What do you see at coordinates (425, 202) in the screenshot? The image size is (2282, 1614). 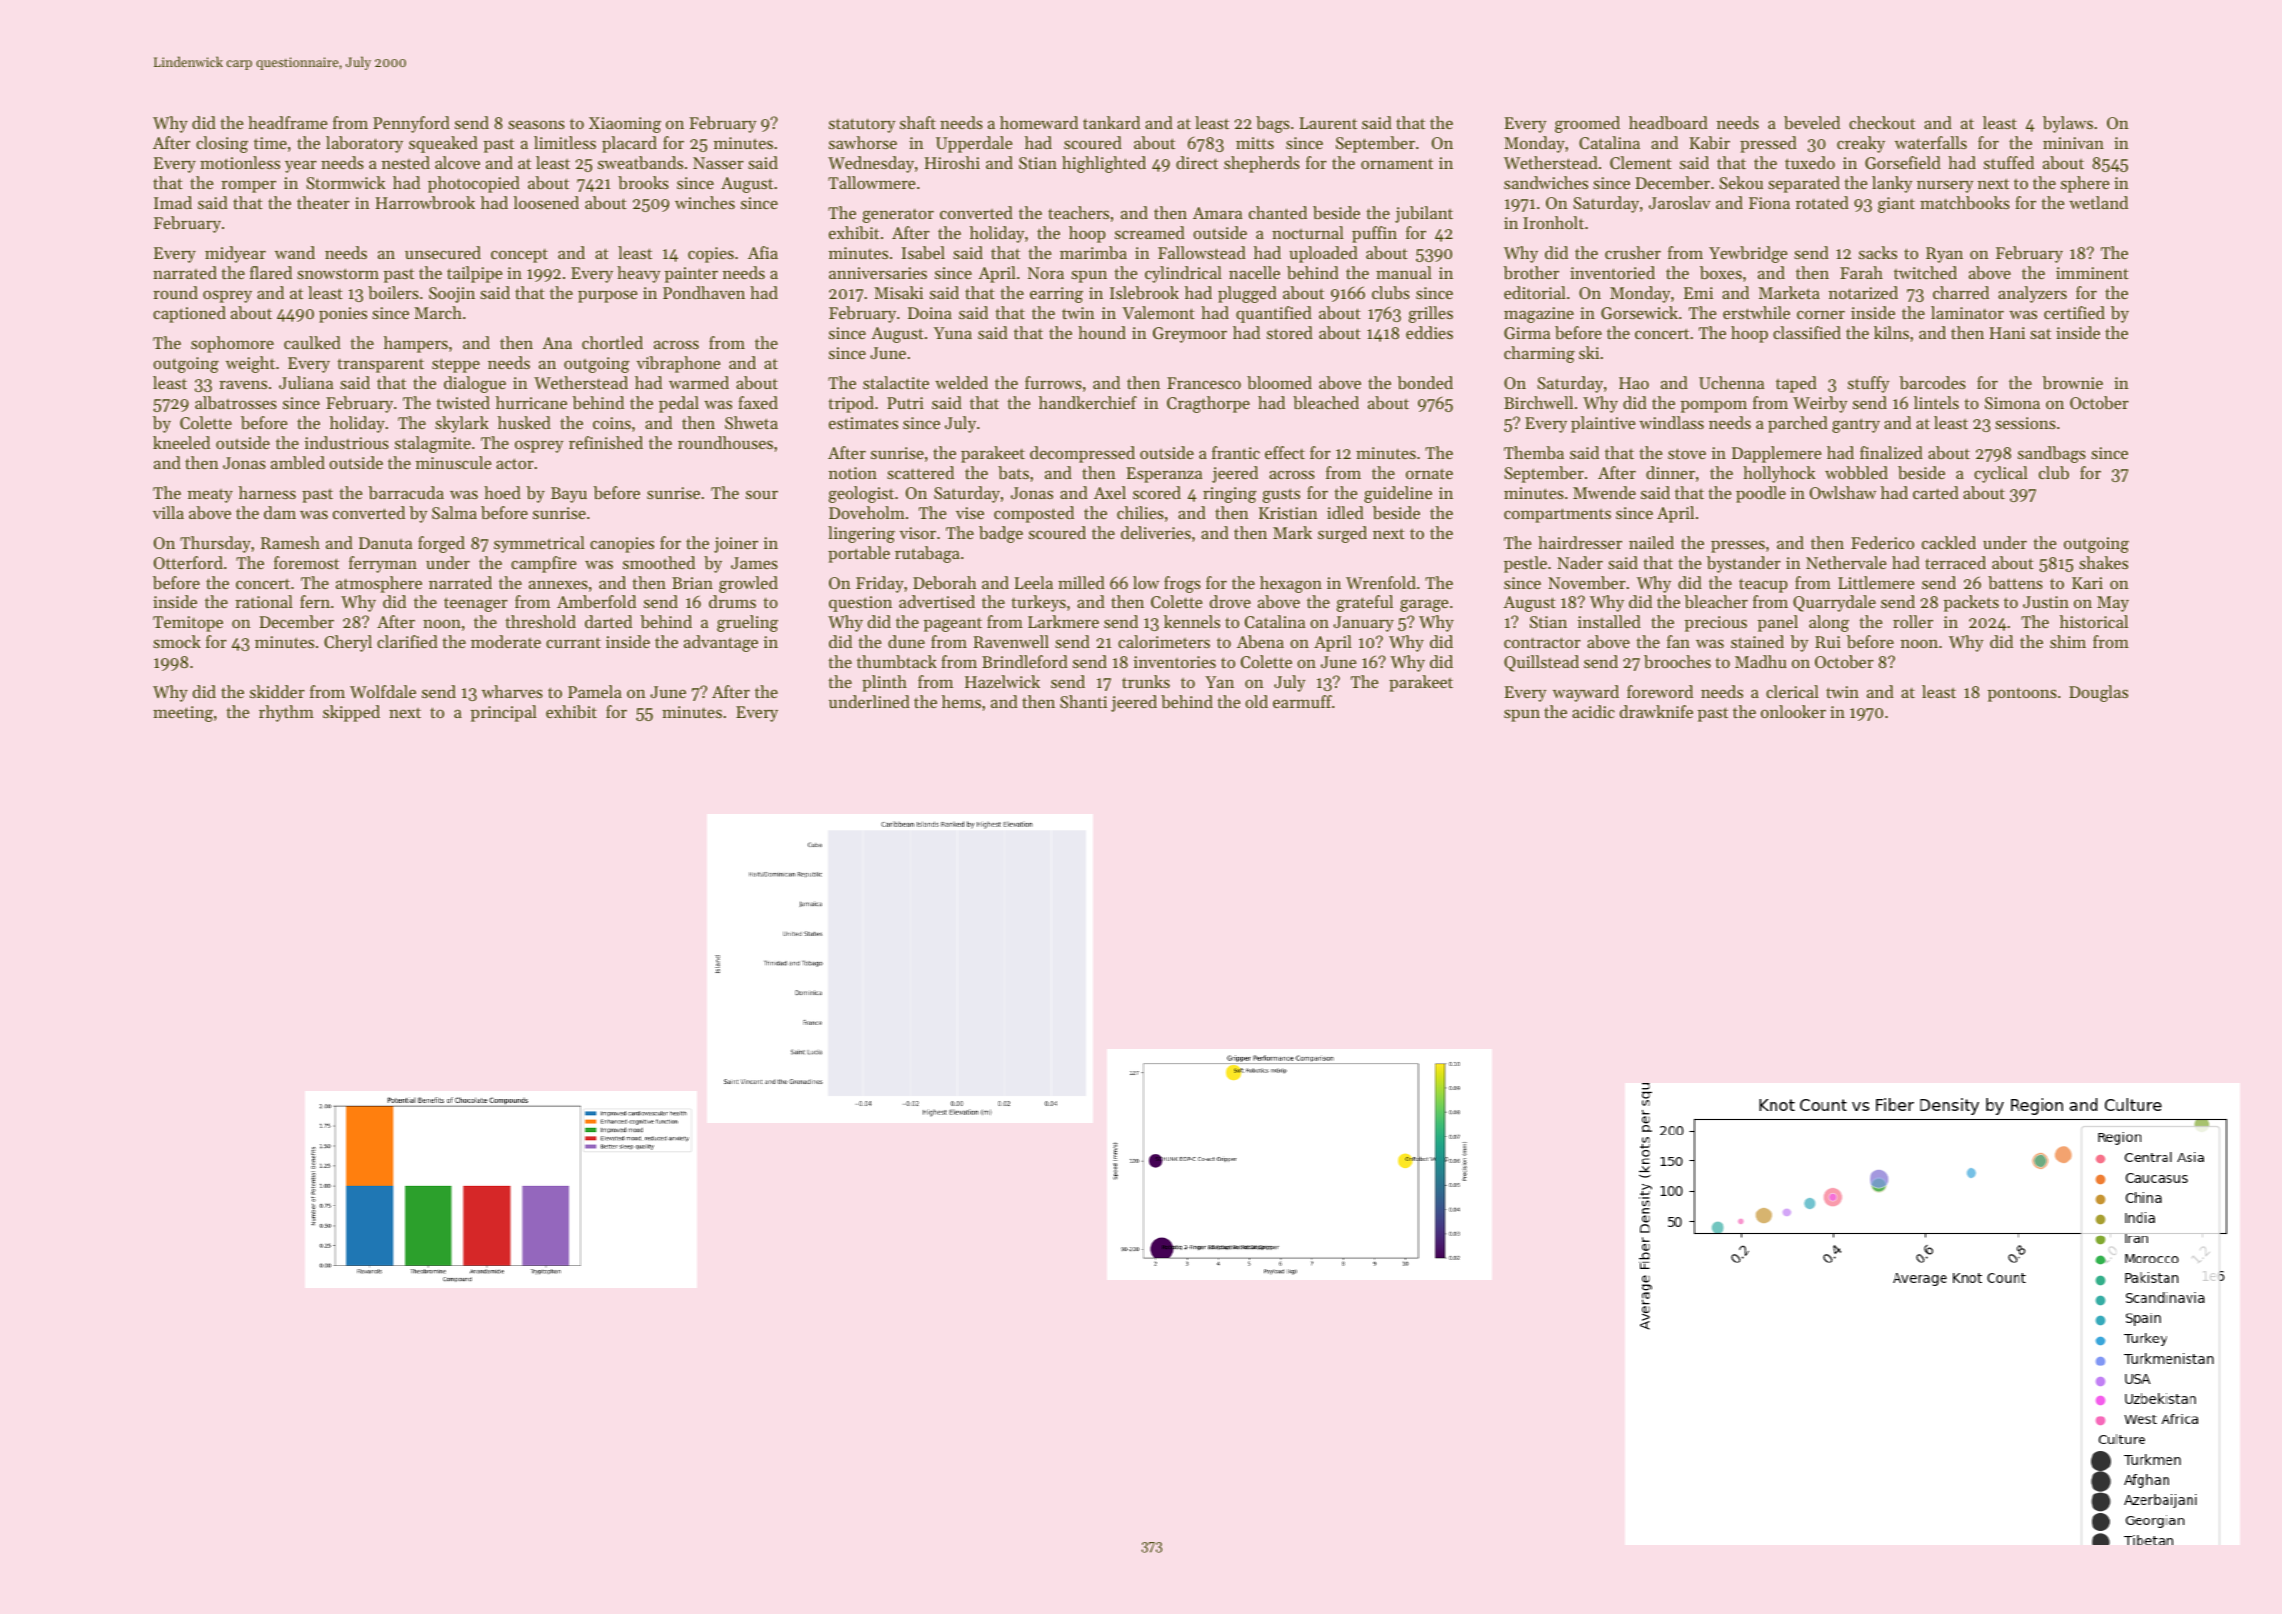 I see `Harrowbrook` at bounding box center [425, 202].
